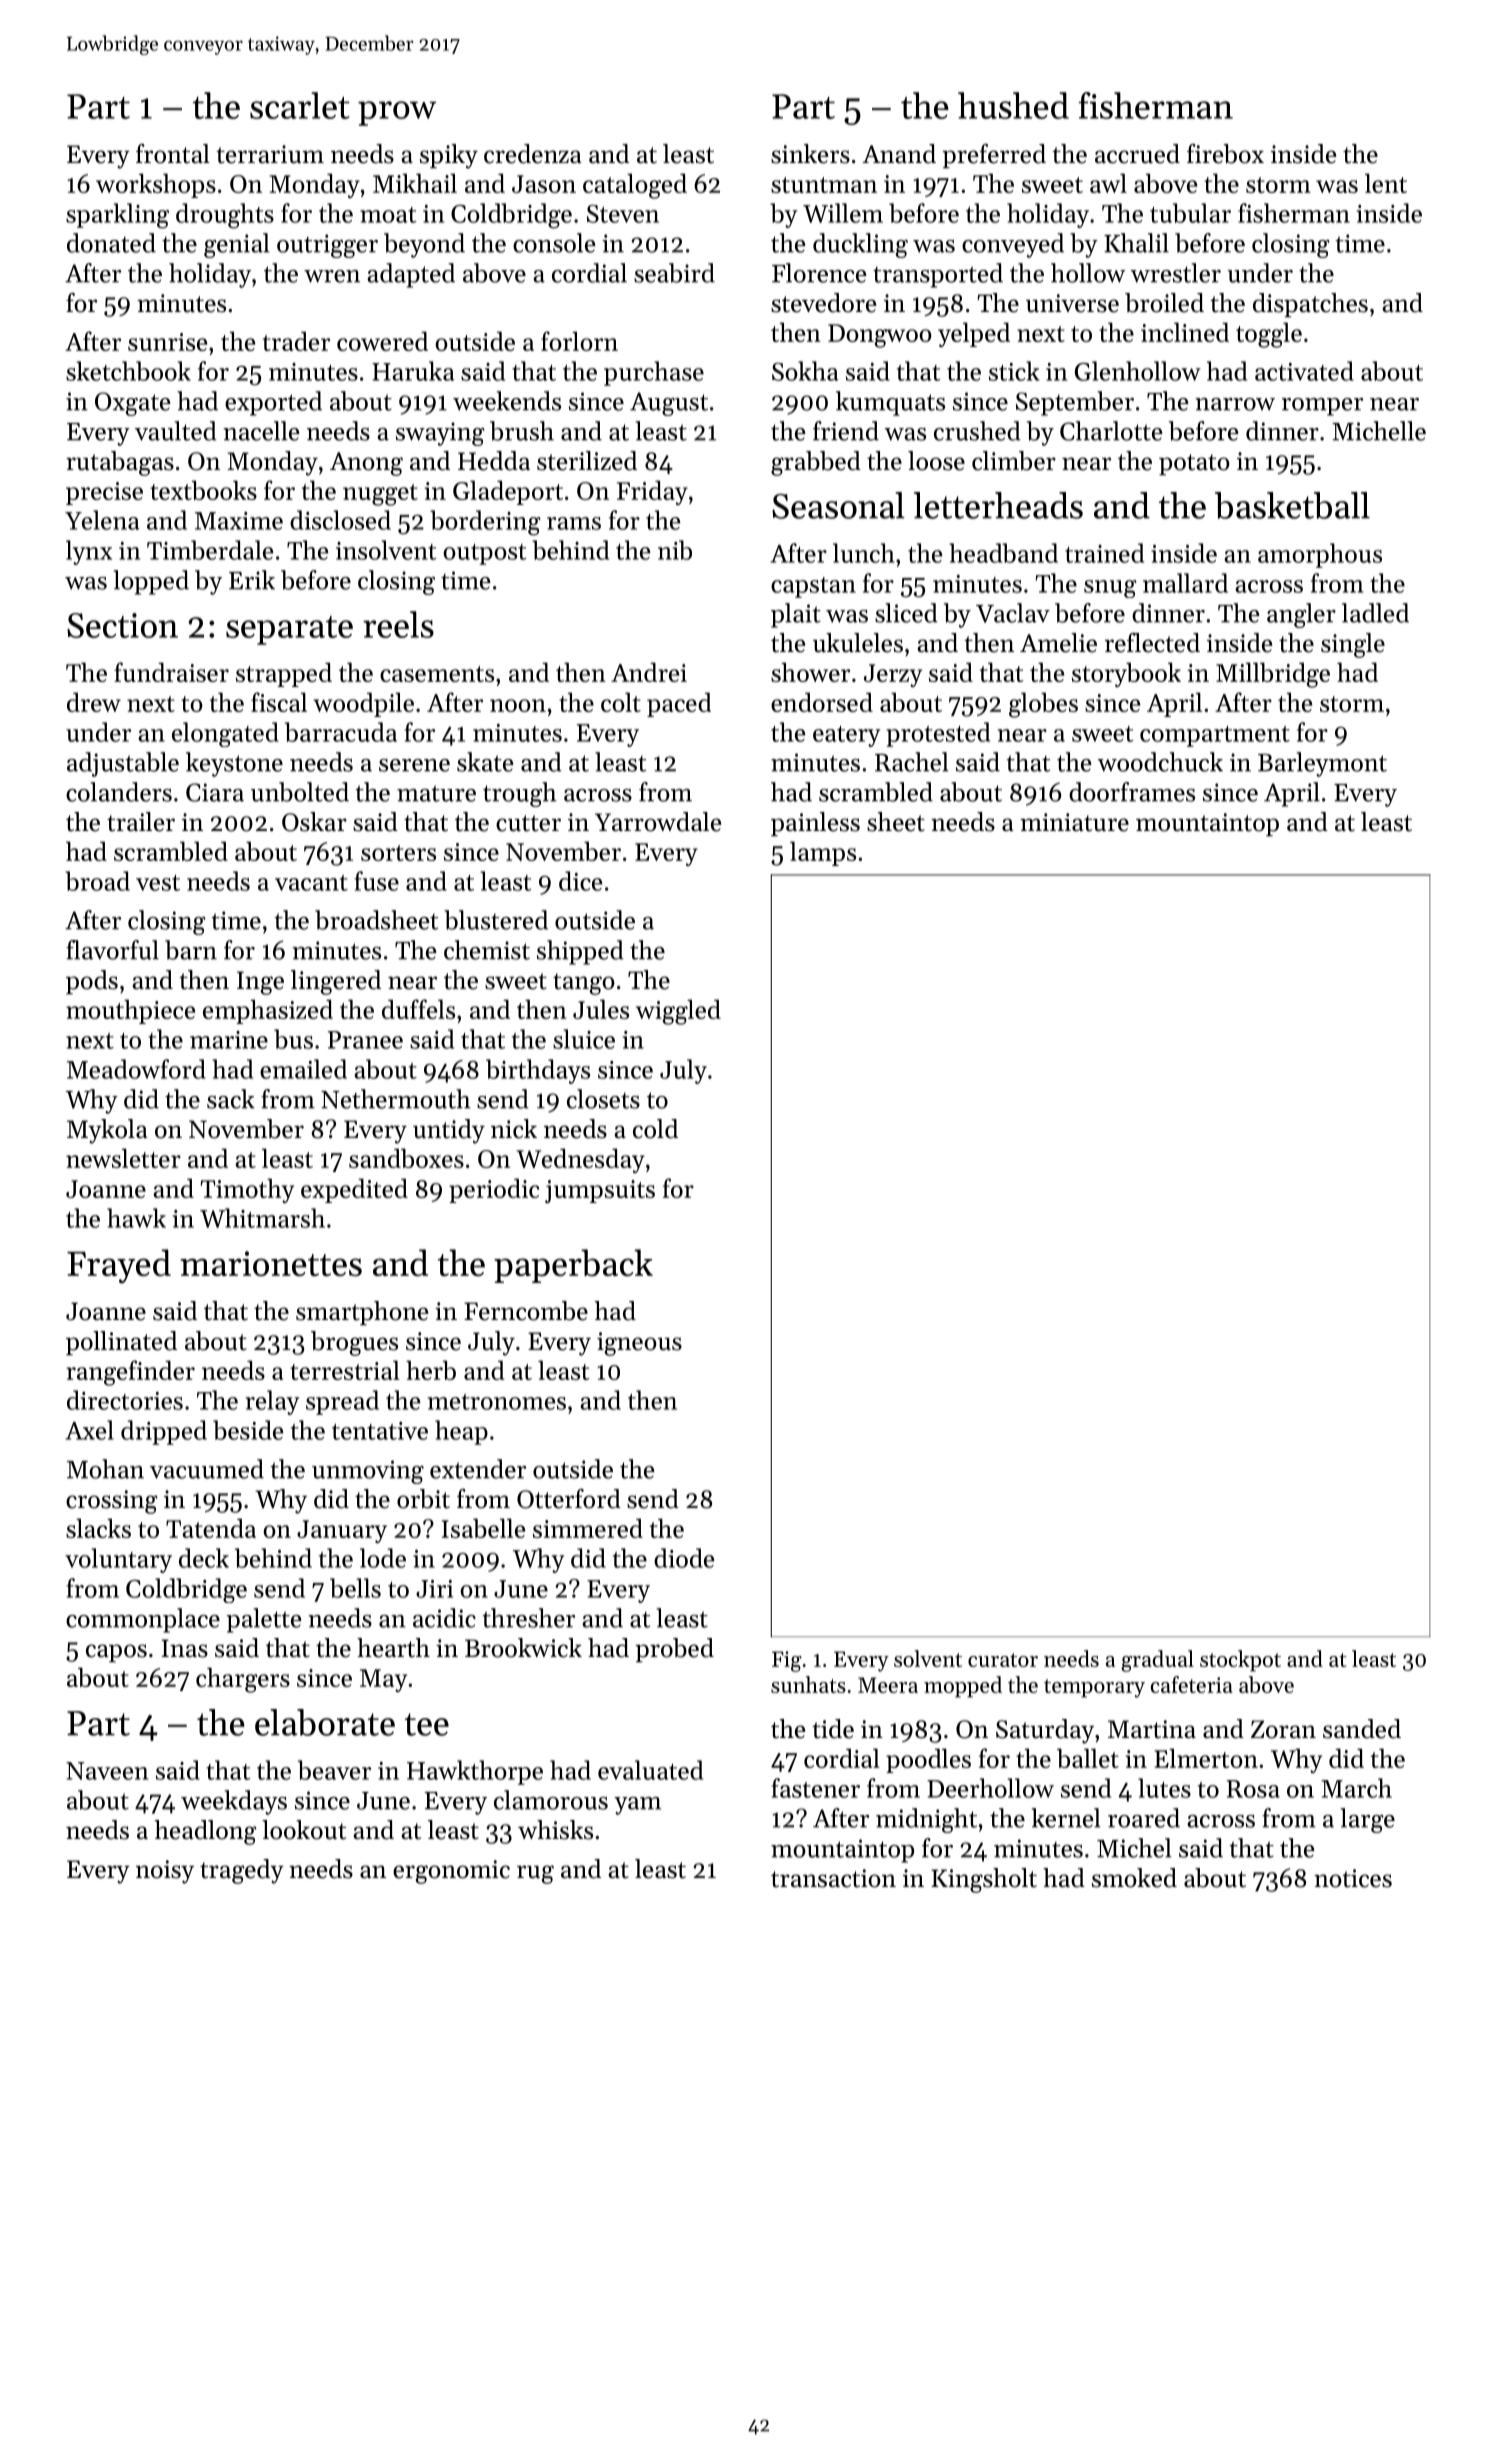  What do you see at coordinates (639, 1344) in the image?
I see `igneous` at bounding box center [639, 1344].
